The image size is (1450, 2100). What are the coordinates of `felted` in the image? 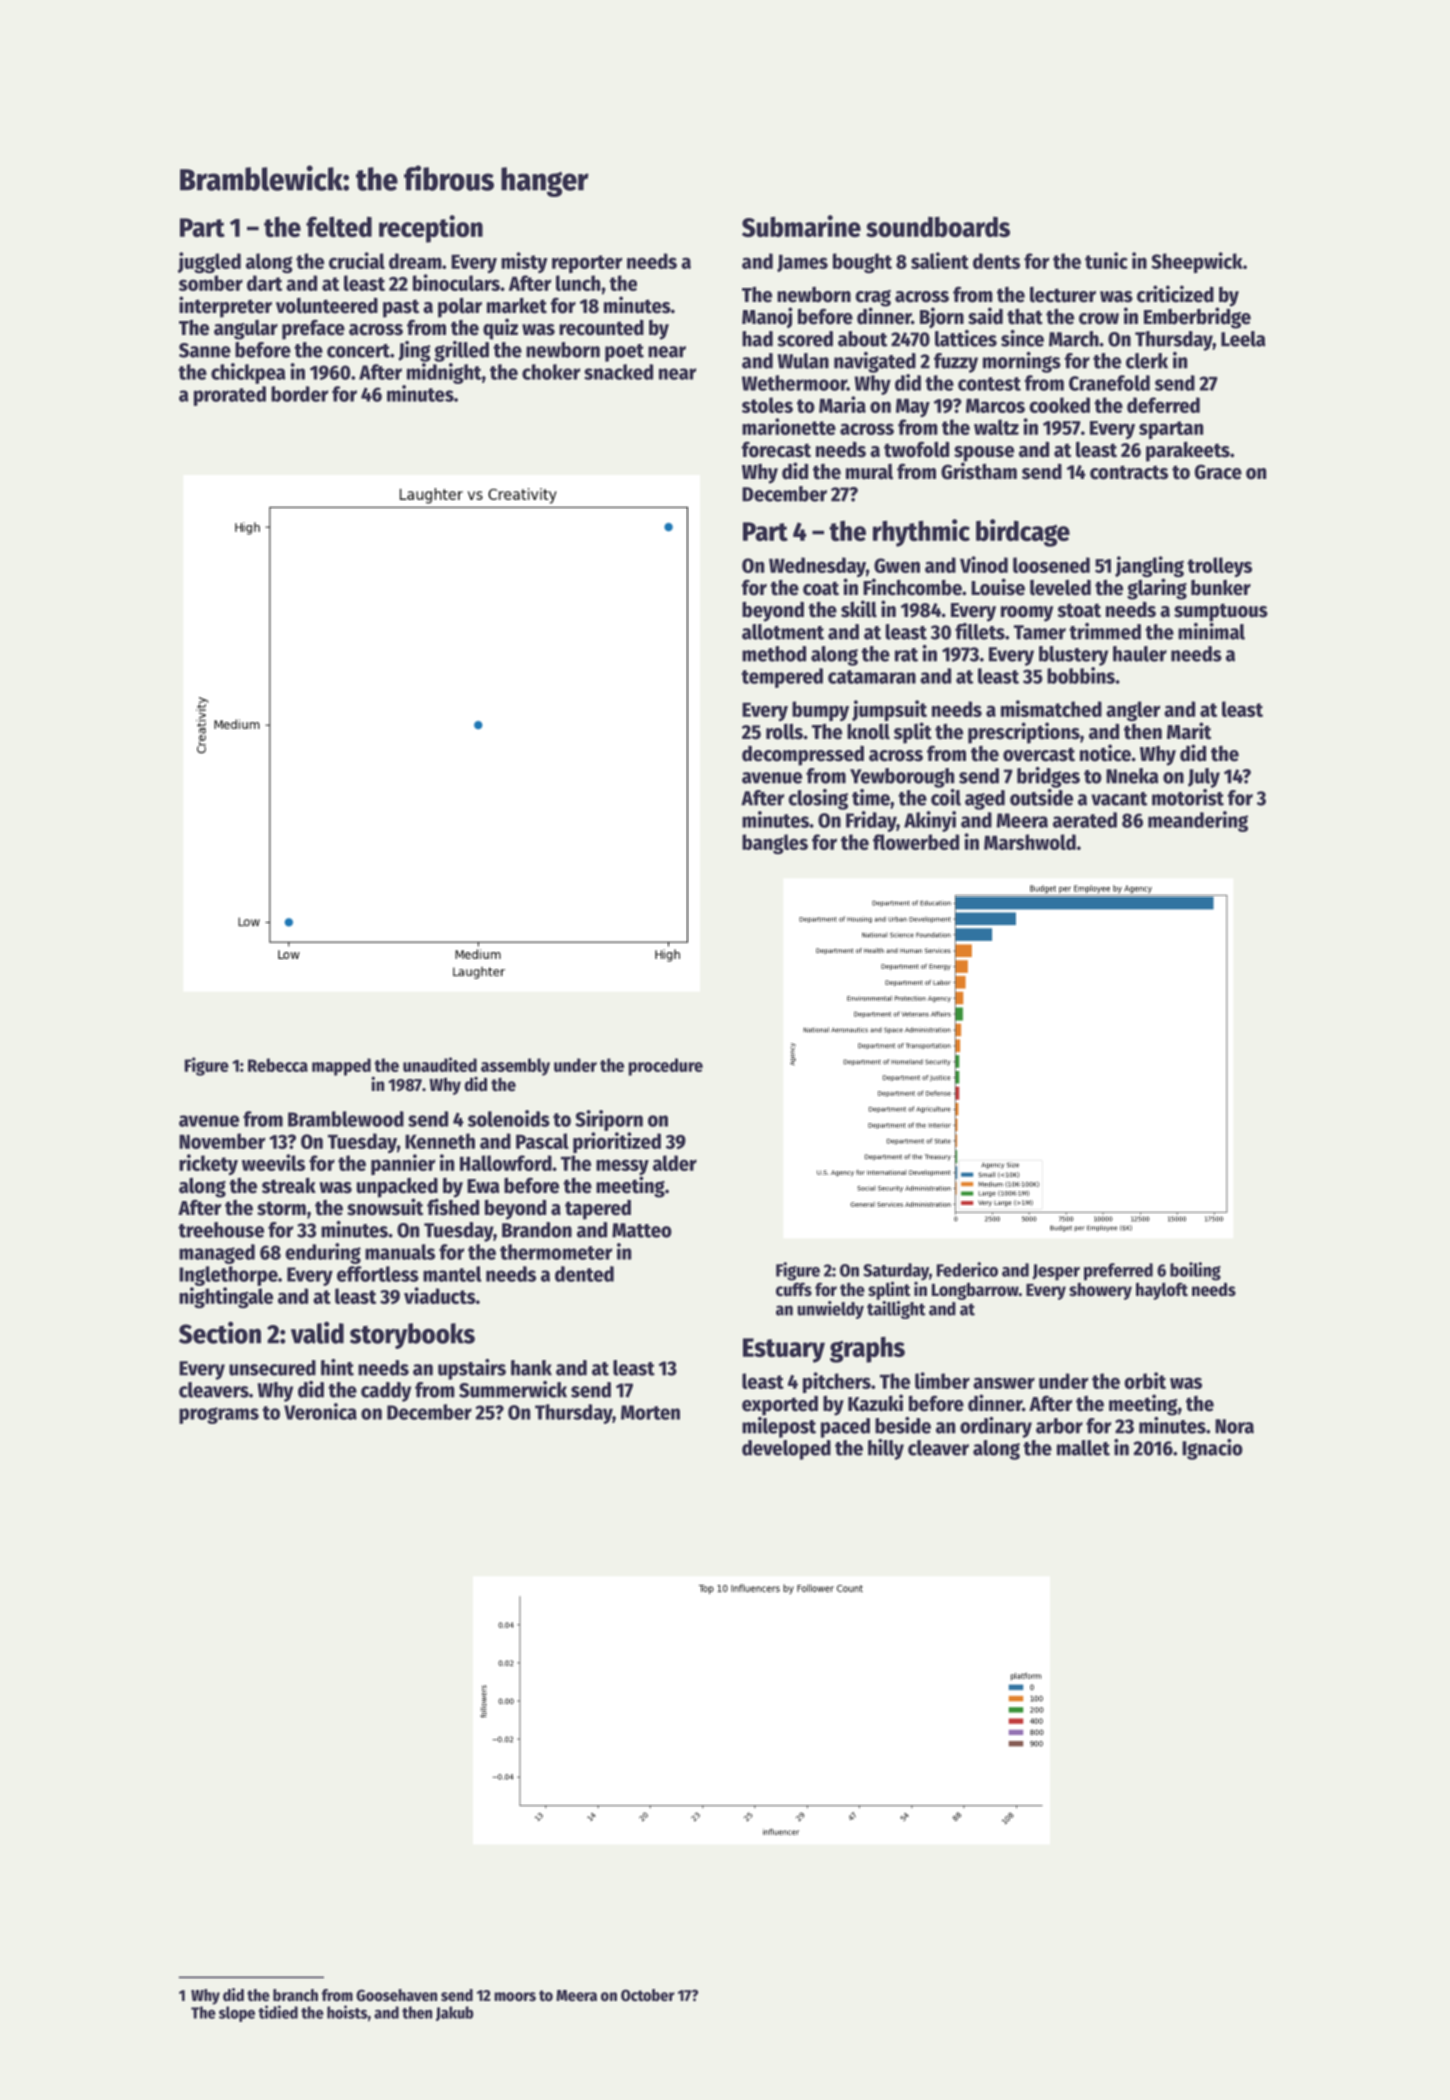 It's located at (339, 226).
